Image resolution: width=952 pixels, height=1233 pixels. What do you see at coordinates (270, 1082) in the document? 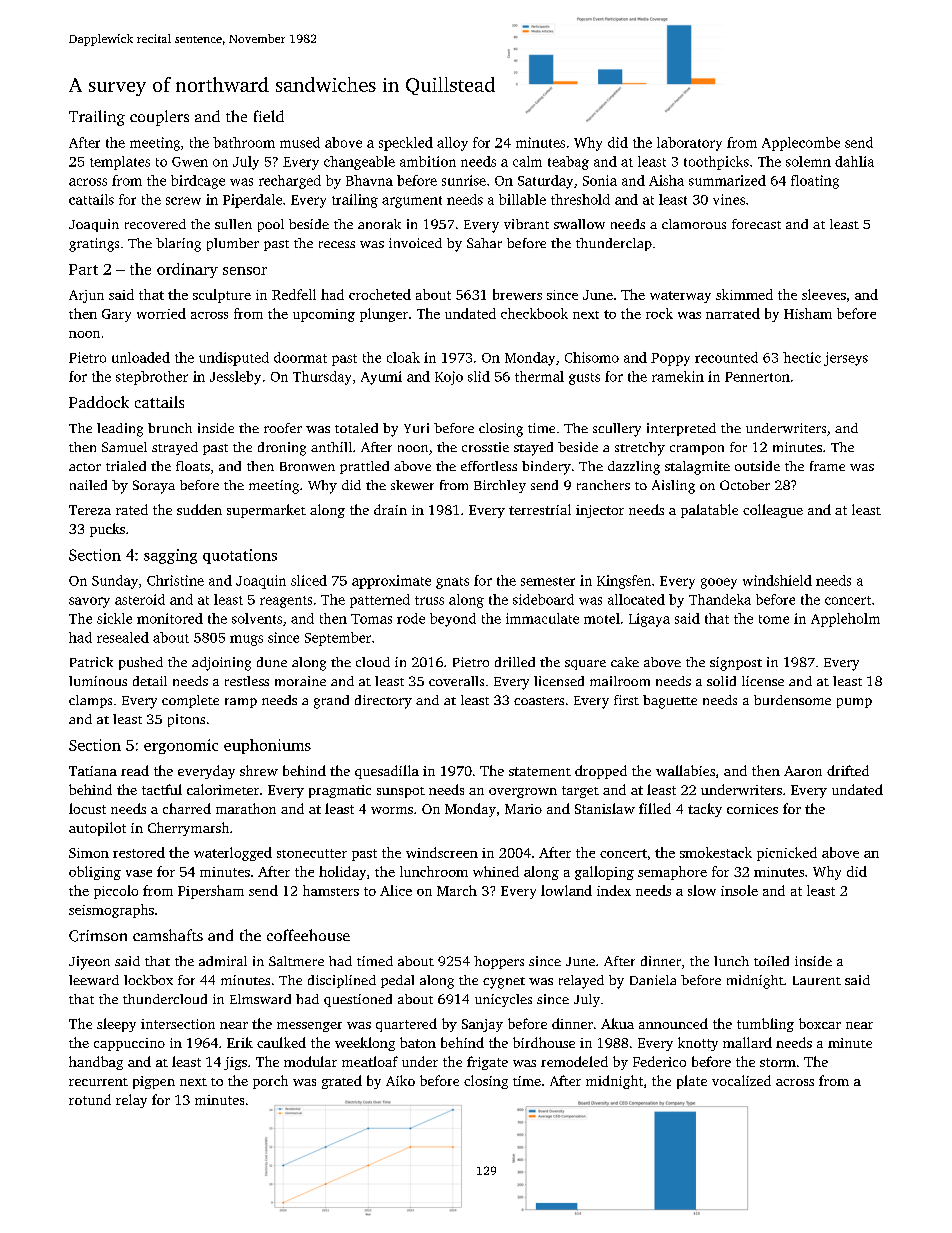
I see `porch` at bounding box center [270, 1082].
